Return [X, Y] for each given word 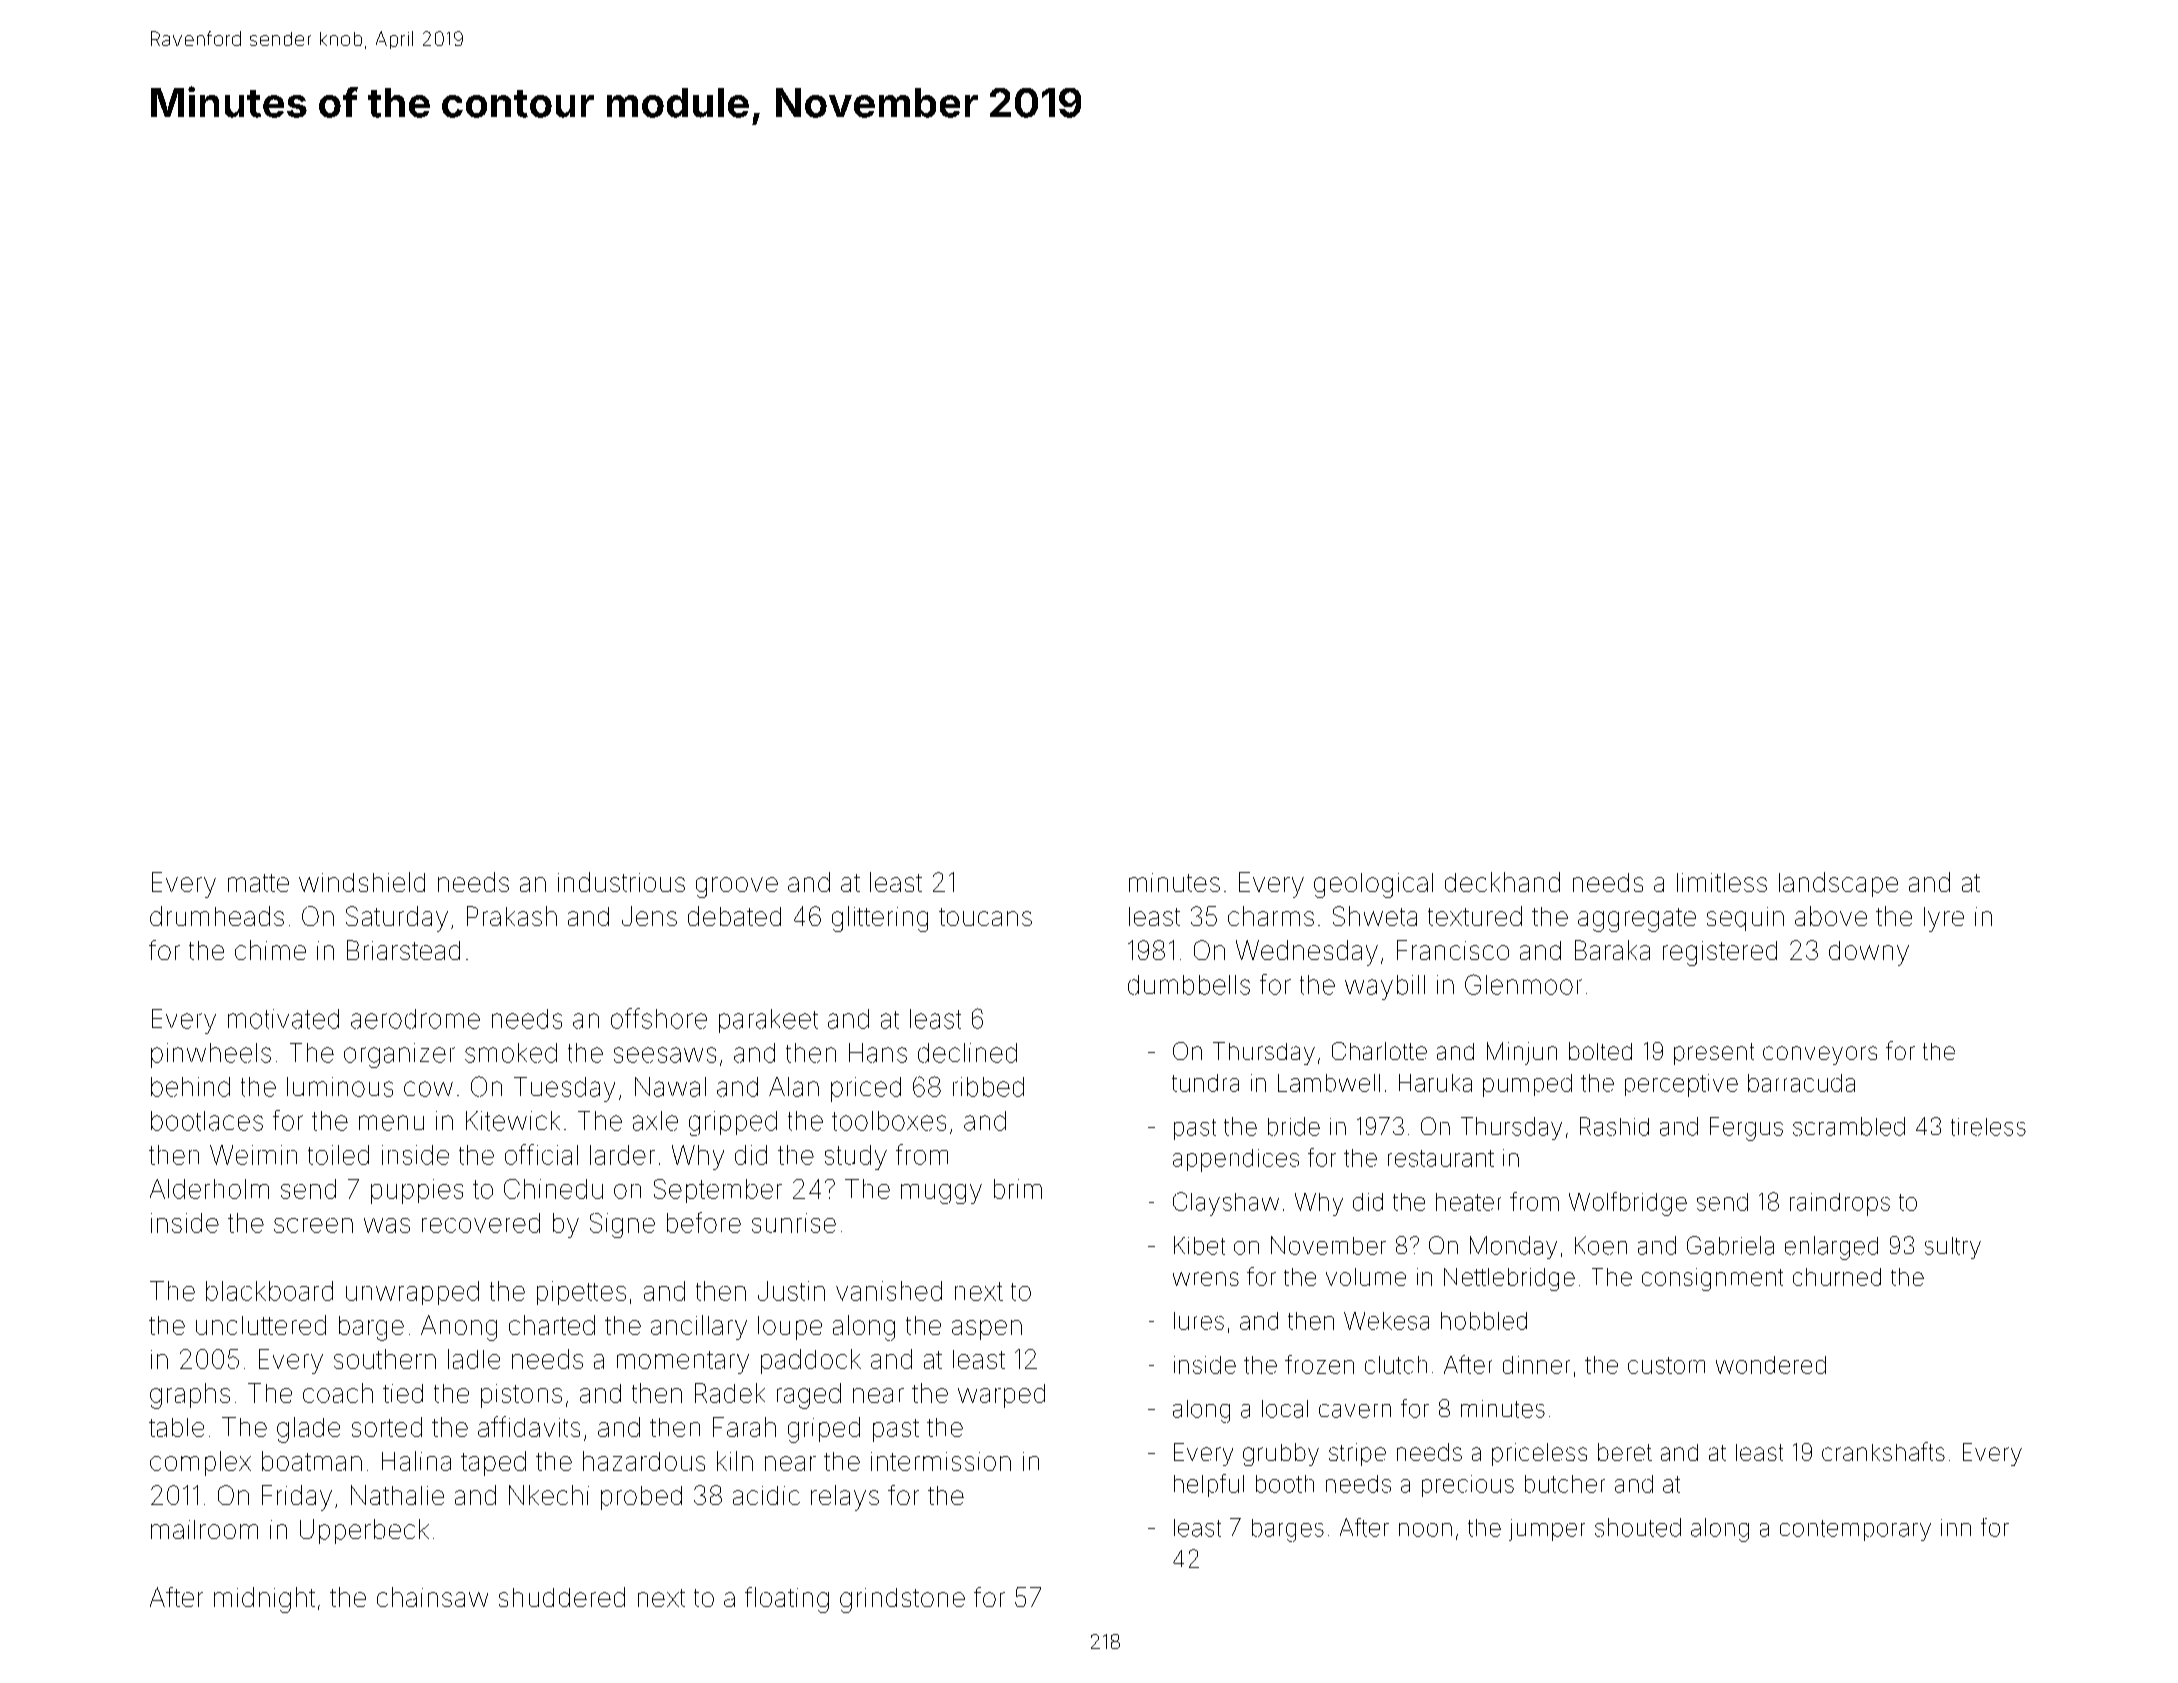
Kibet [1199, 1245]
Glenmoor [1523, 984]
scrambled [1849, 1126]
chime [270, 950]
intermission [941, 1461]
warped [1001, 1396]
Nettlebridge [1509, 1279]
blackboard [269, 1291]
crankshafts [1883, 1451]
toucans [985, 917]
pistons [521, 1396]
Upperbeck [364, 1531]
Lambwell [1329, 1083]
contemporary [1855, 1530]
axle [655, 1121]
